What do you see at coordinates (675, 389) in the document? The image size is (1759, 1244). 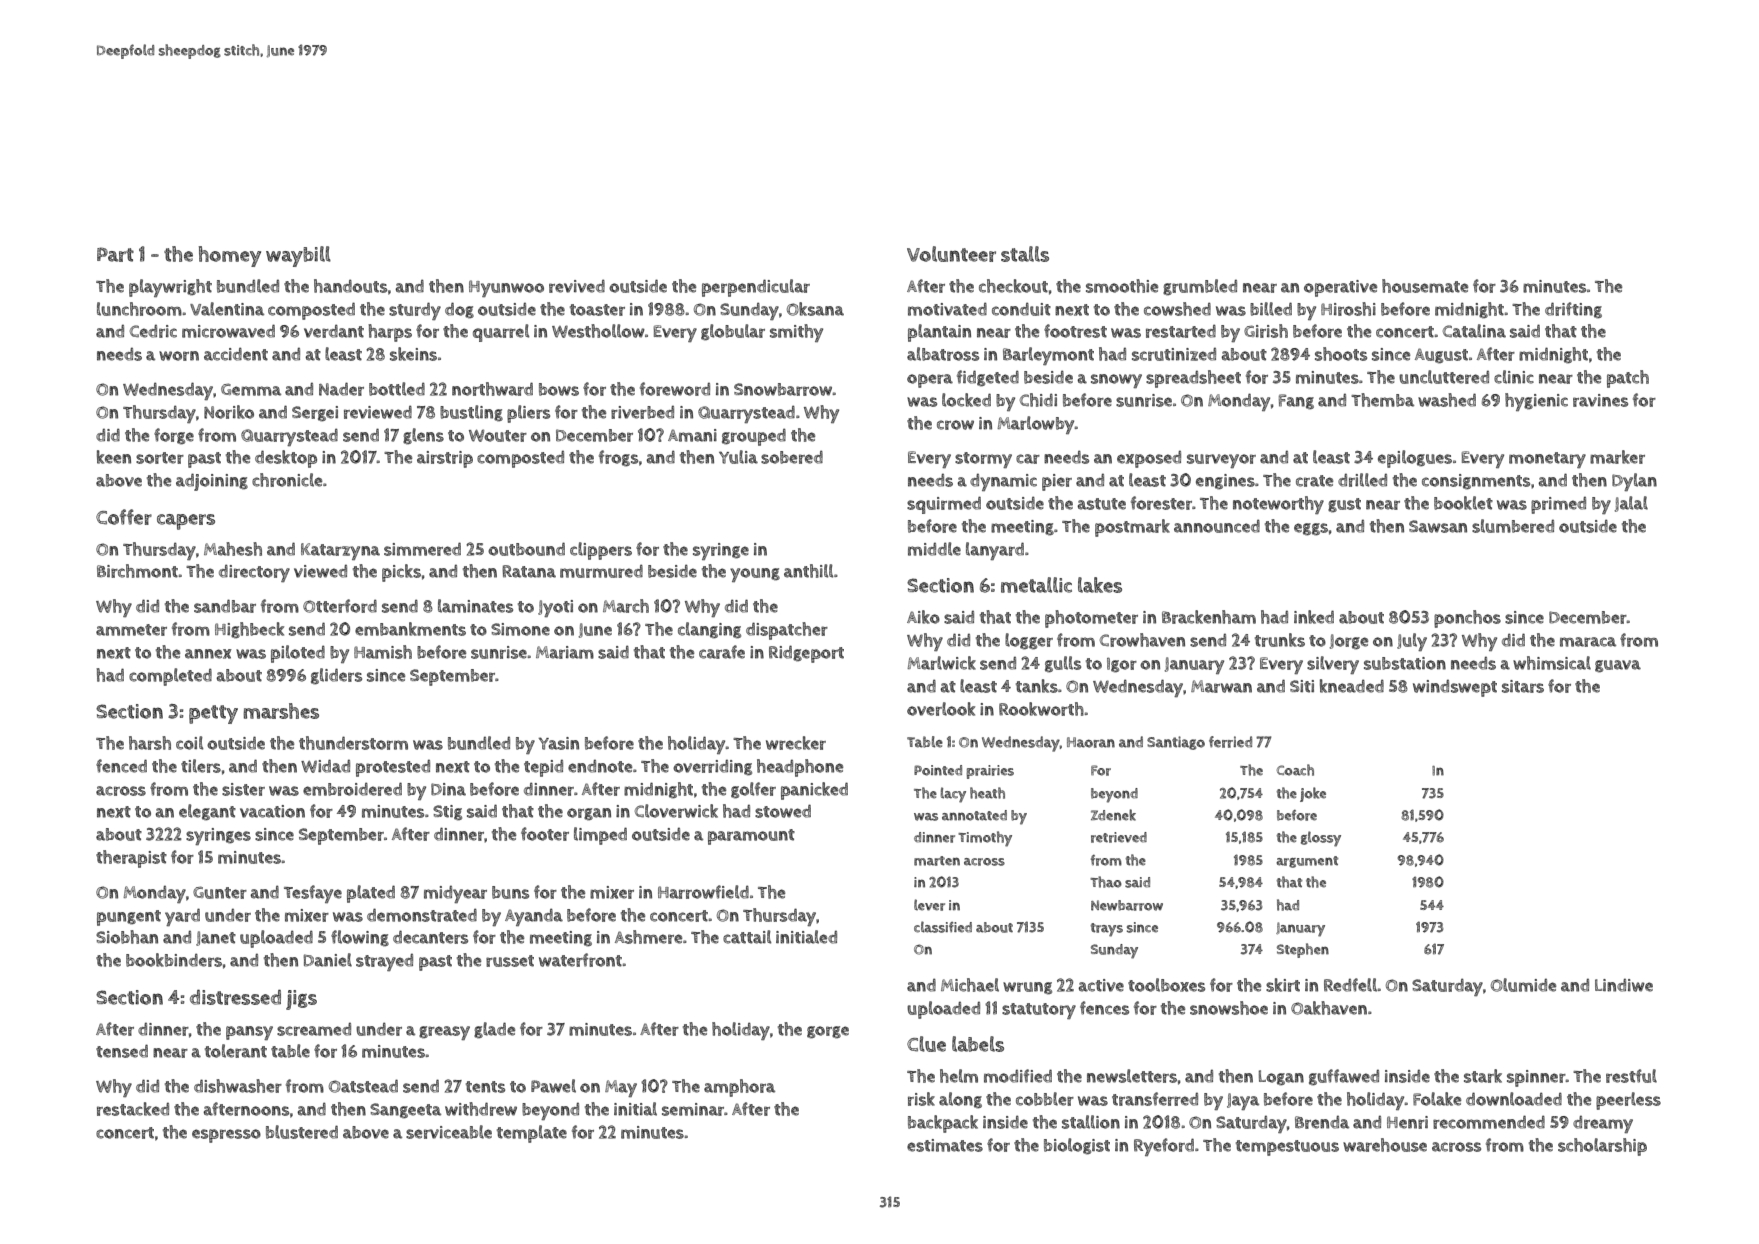 I see `foreword` at bounding box center [675, 389].
